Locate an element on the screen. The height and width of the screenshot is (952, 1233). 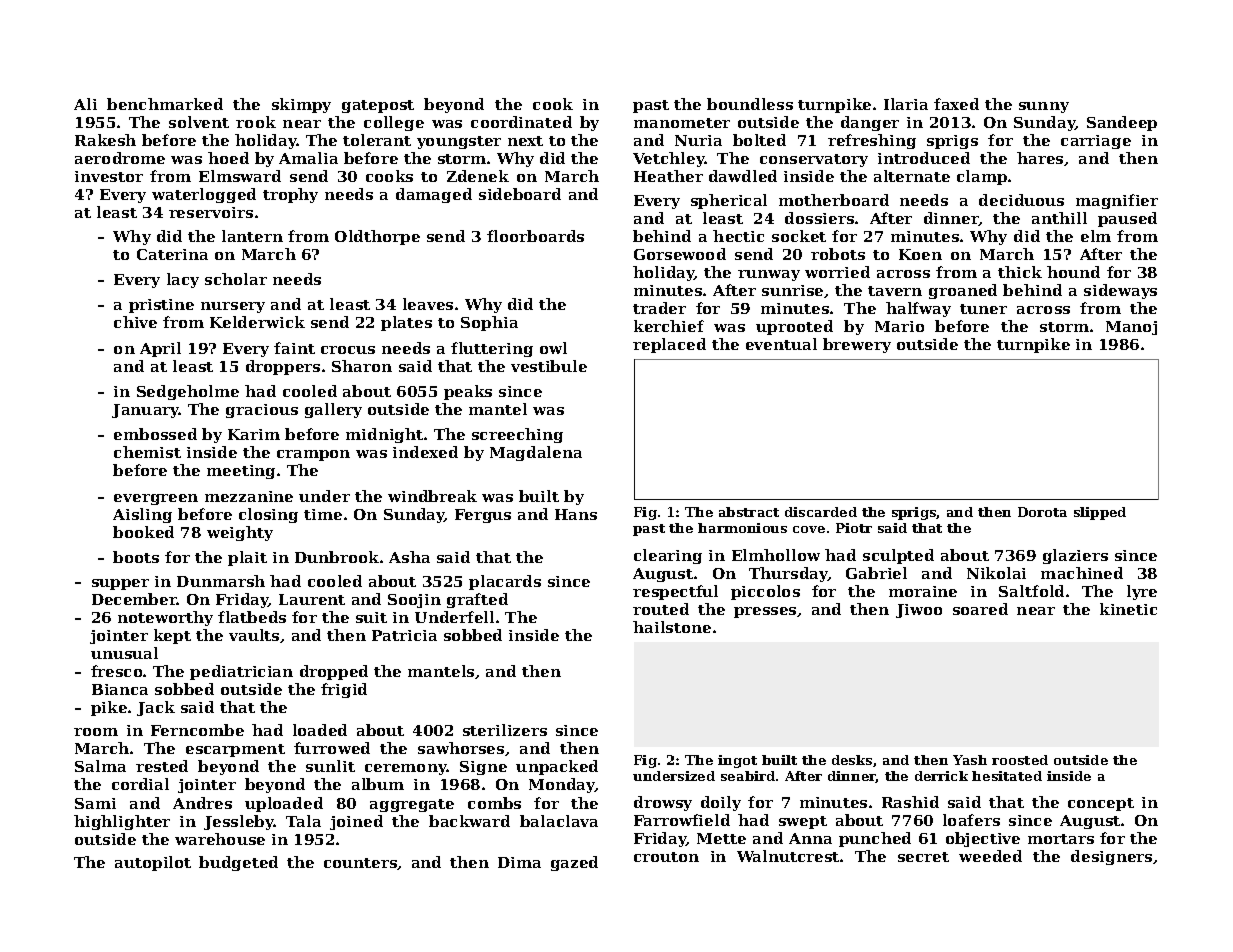
boundless is located at coordinates (750, 104).
